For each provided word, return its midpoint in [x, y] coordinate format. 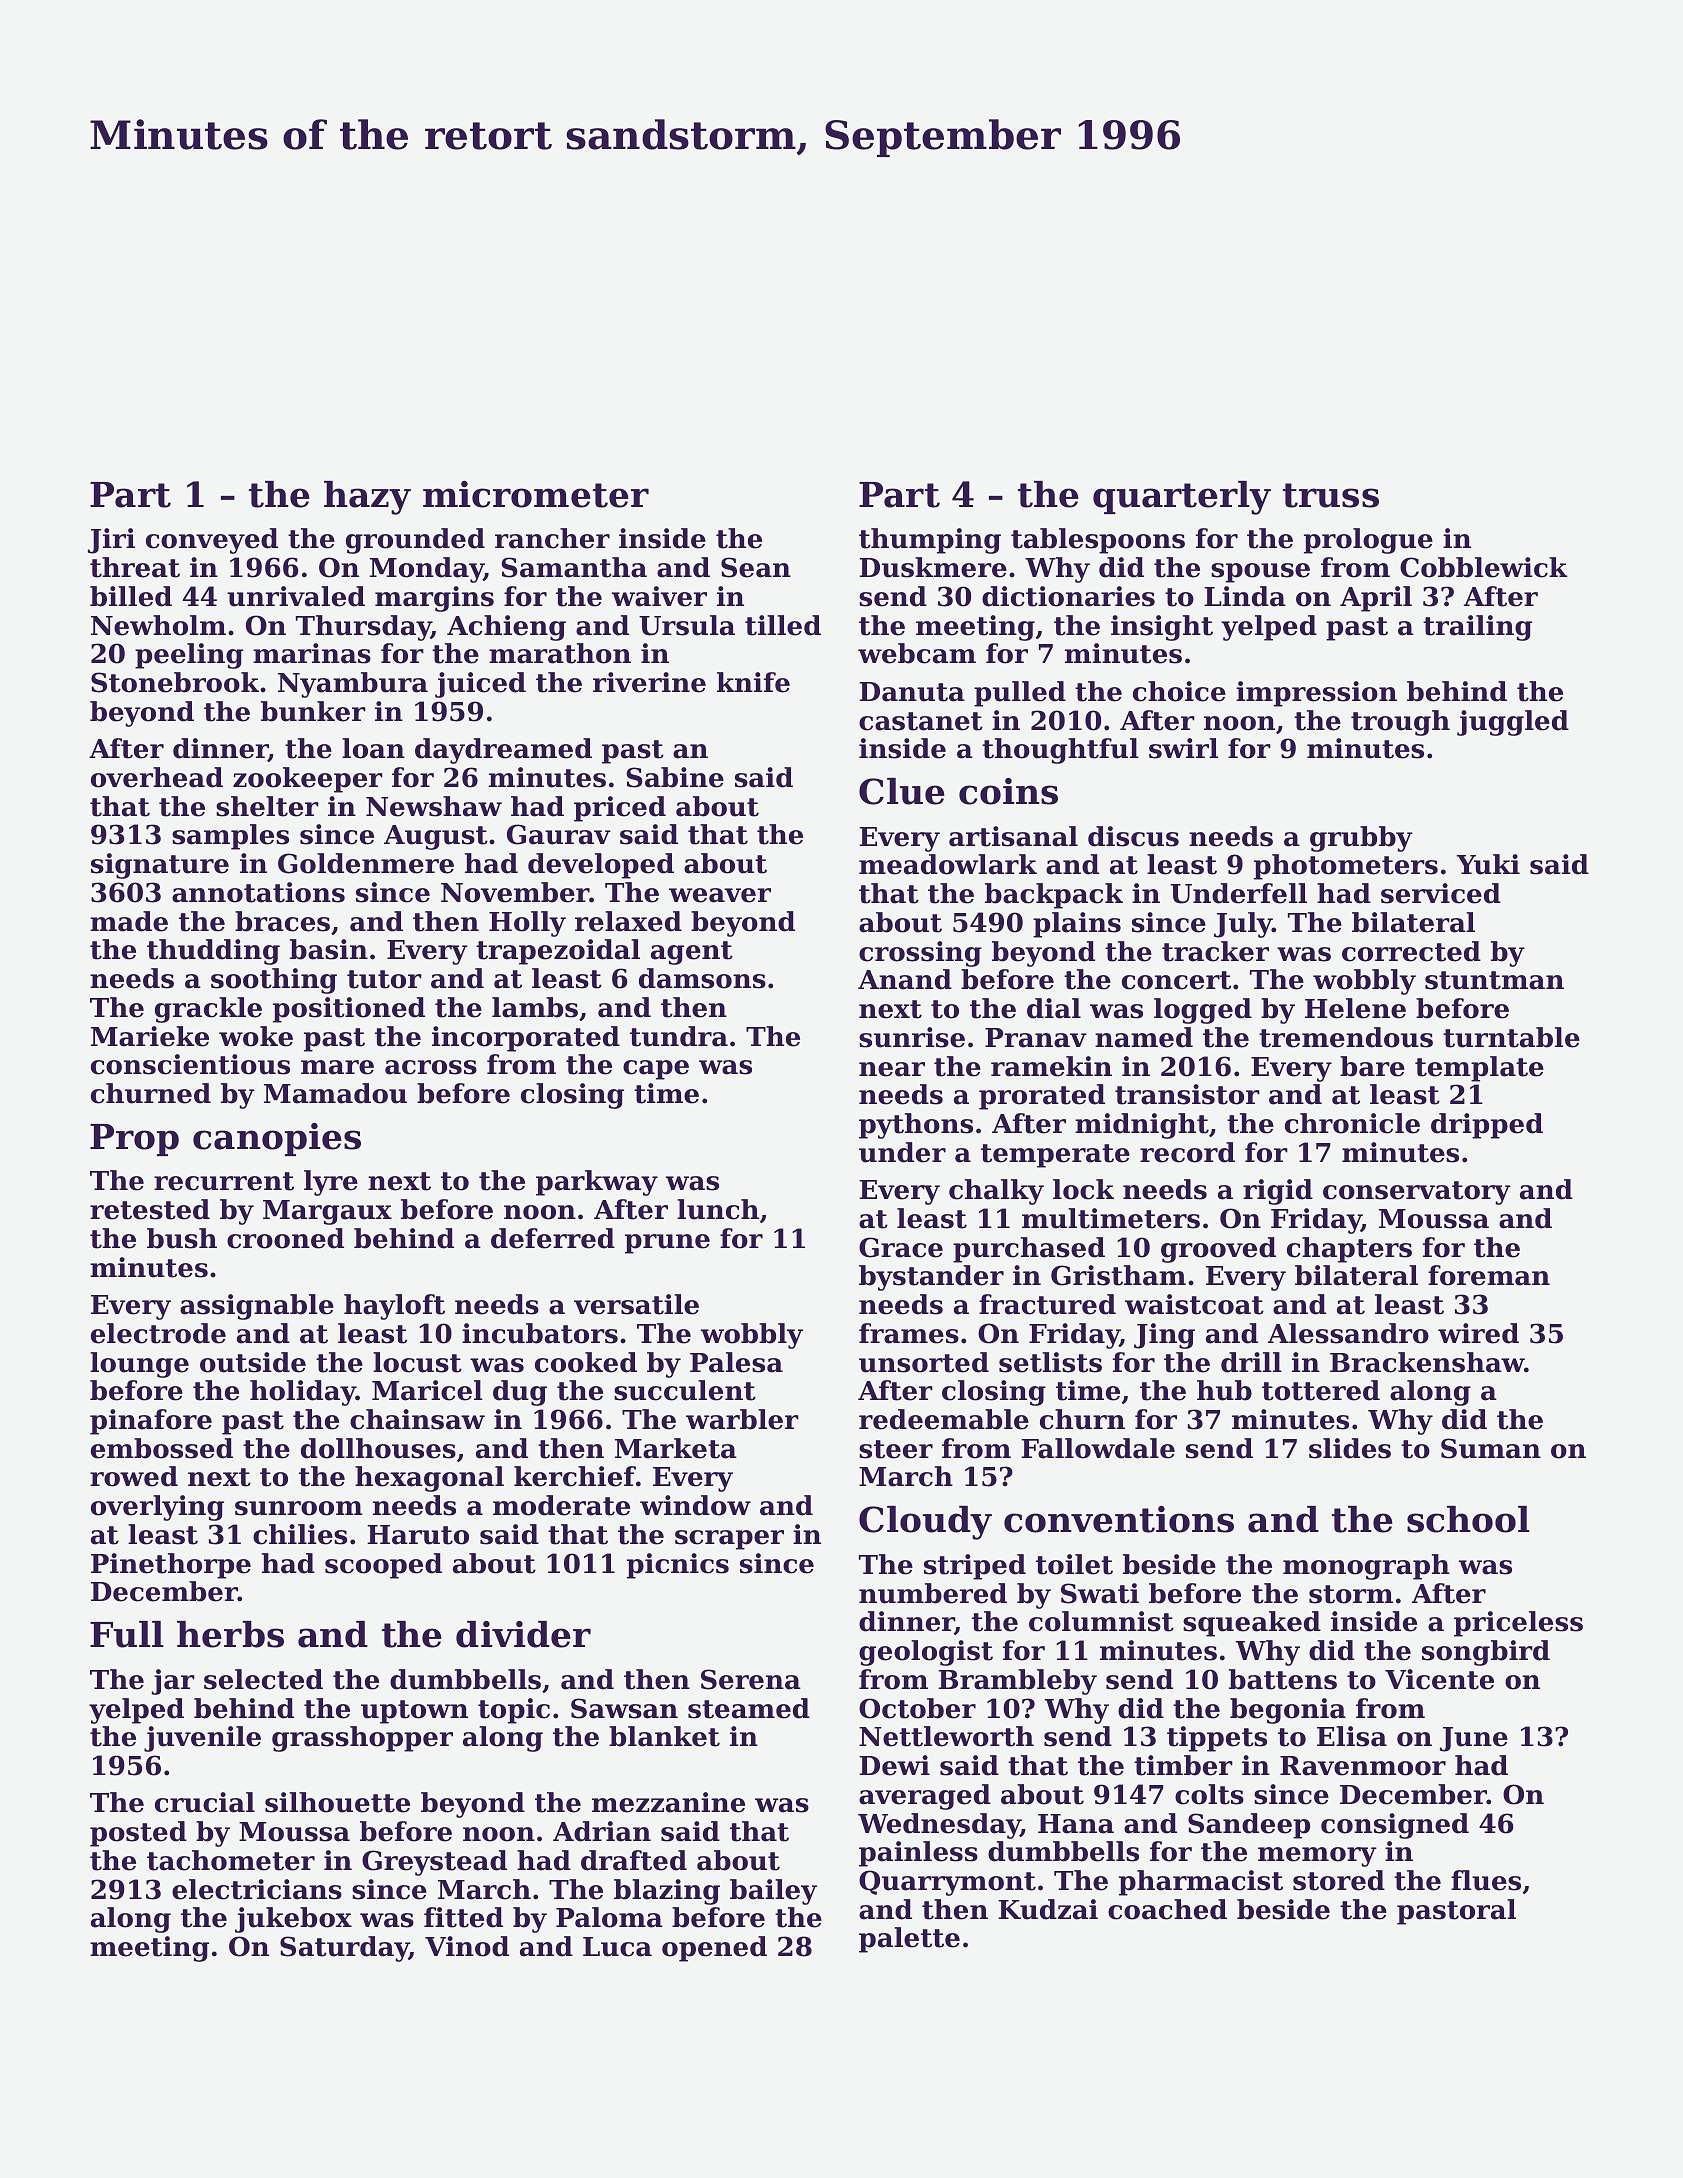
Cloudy [925, 1523]
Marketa [676, 1448]
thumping [930, 541]
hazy [367, 498]
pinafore [151, 1422]
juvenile [202, 1739]
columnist [1101, 1621]
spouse [1260, 573]
